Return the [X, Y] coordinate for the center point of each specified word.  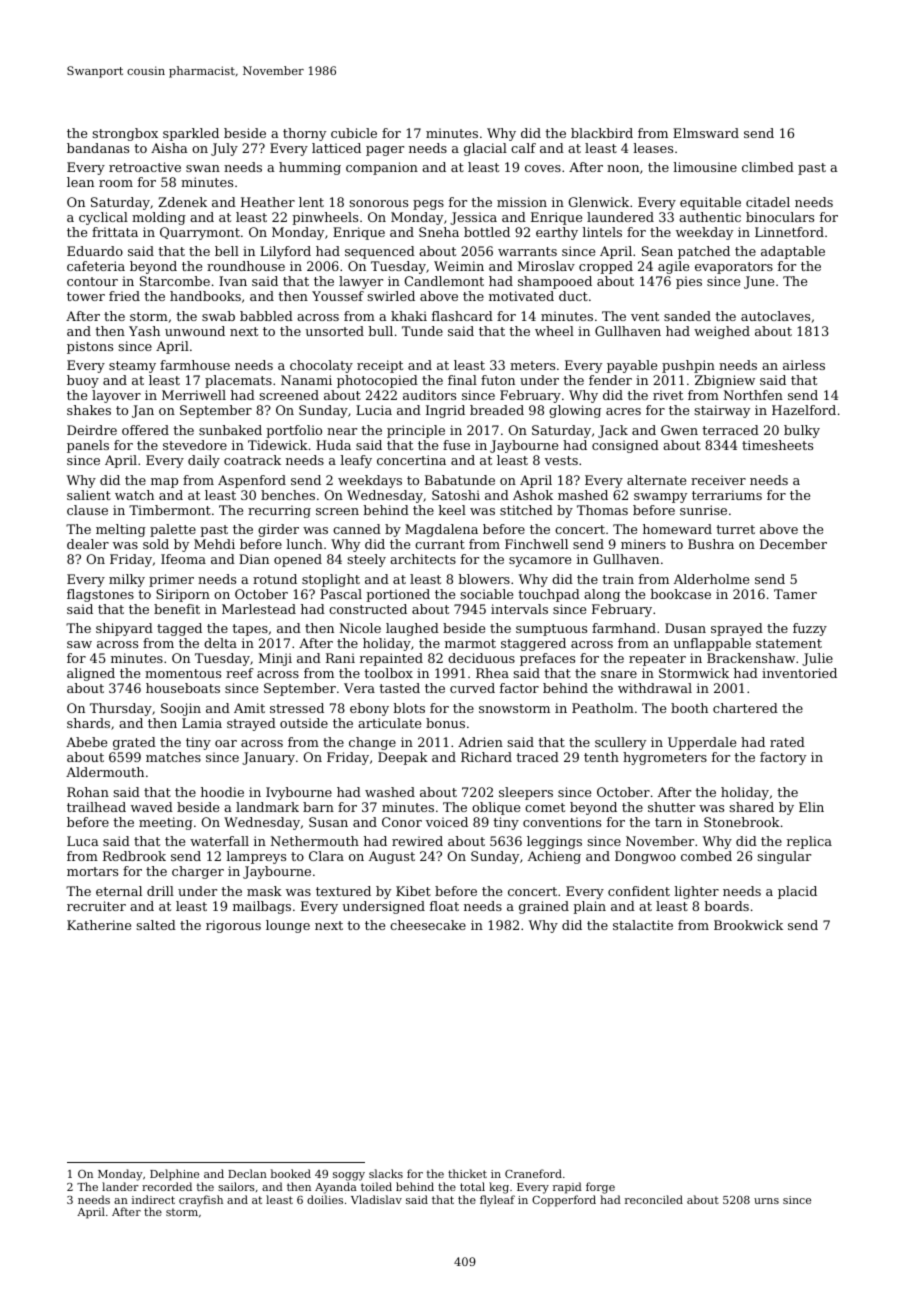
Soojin [181, 709]
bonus [445, 723]
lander [120, 1186]
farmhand [624, 628]
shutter [671, 807]
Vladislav [376, 1199]
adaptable [793, 252]
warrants [527, 251]
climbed [768, 167]
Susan [328, 822]
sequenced [380, 252]
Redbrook [134, 856]
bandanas [98, 148]
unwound [195, 331]
